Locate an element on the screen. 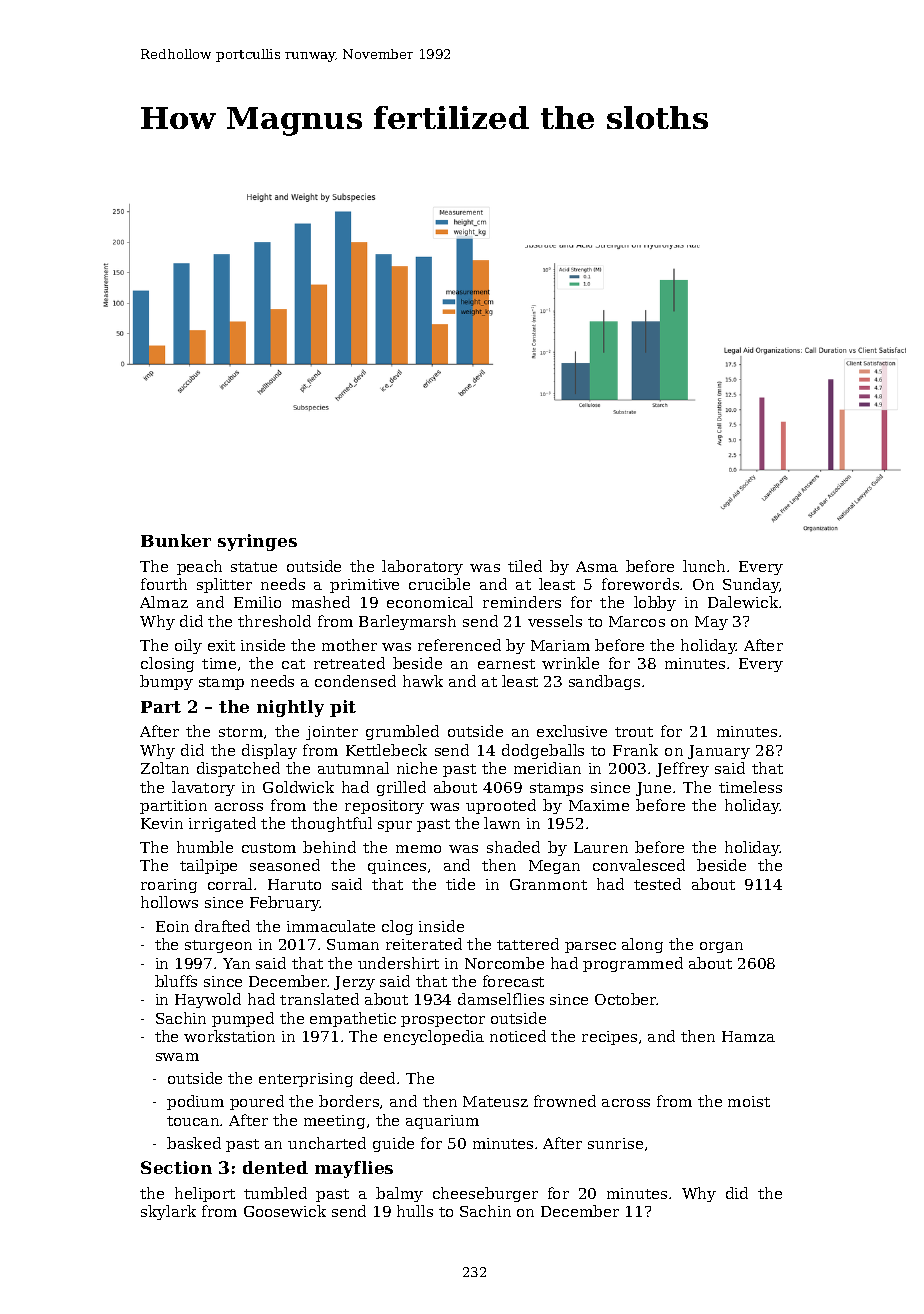 This screenshot has height=1314, width=924. Jeffrey is located at coordinates (682, 769).
